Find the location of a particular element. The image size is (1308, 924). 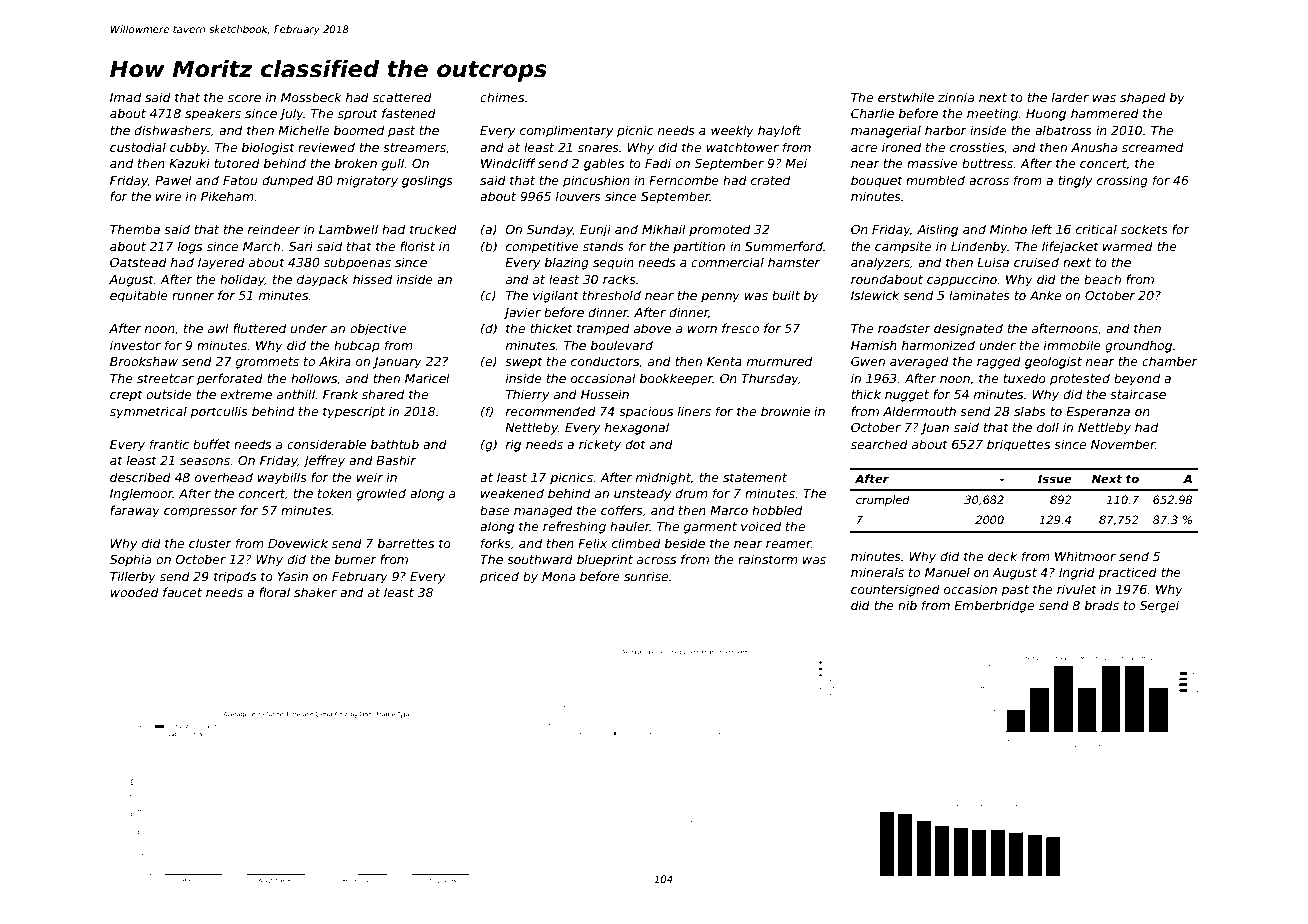

Imad is located at coordinates (125, 97).
